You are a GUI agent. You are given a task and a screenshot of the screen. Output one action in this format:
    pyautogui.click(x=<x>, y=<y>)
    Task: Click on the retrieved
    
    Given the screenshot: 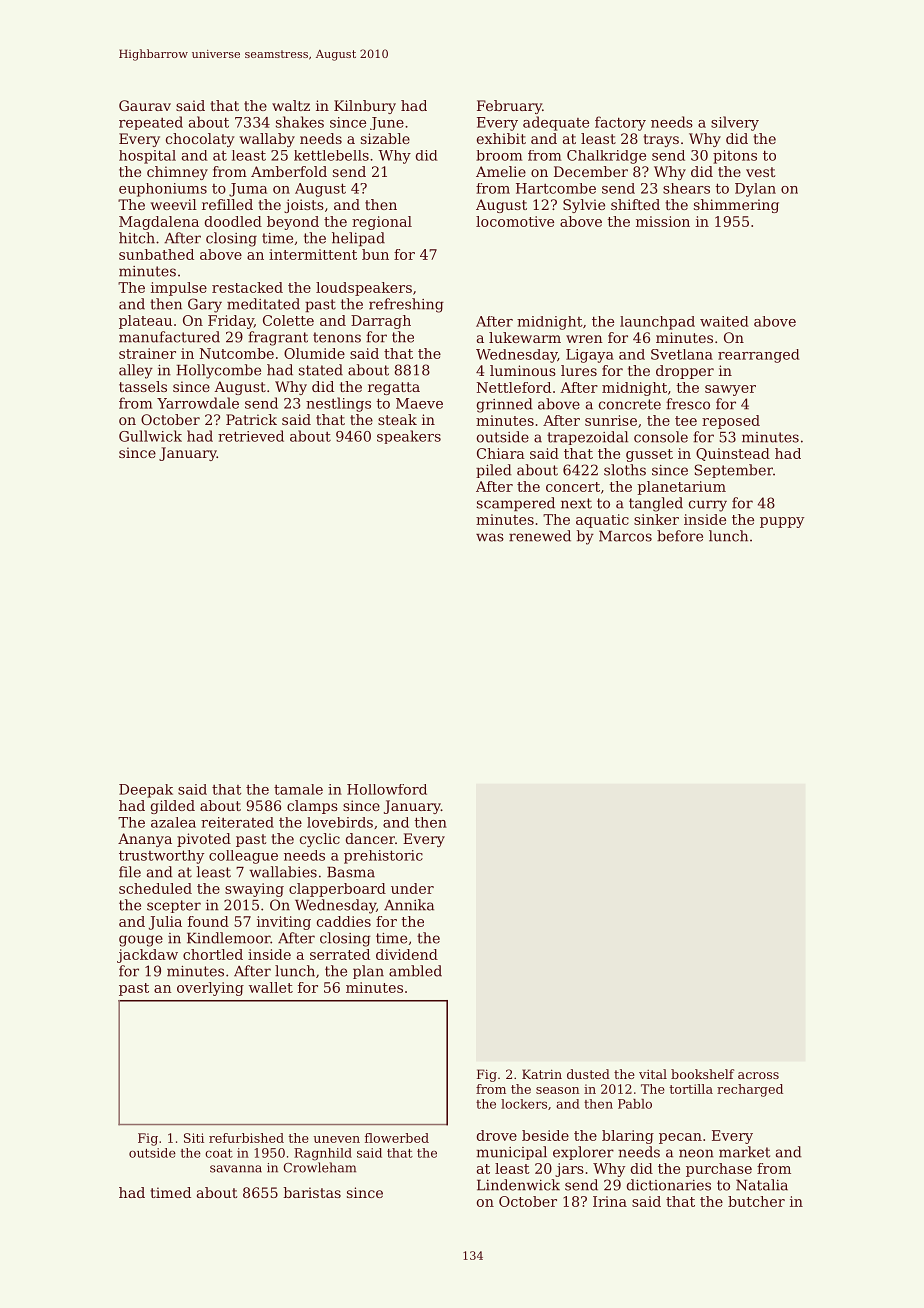 What is the action you would take?
    pyautogui.click(x=251, y=436)
